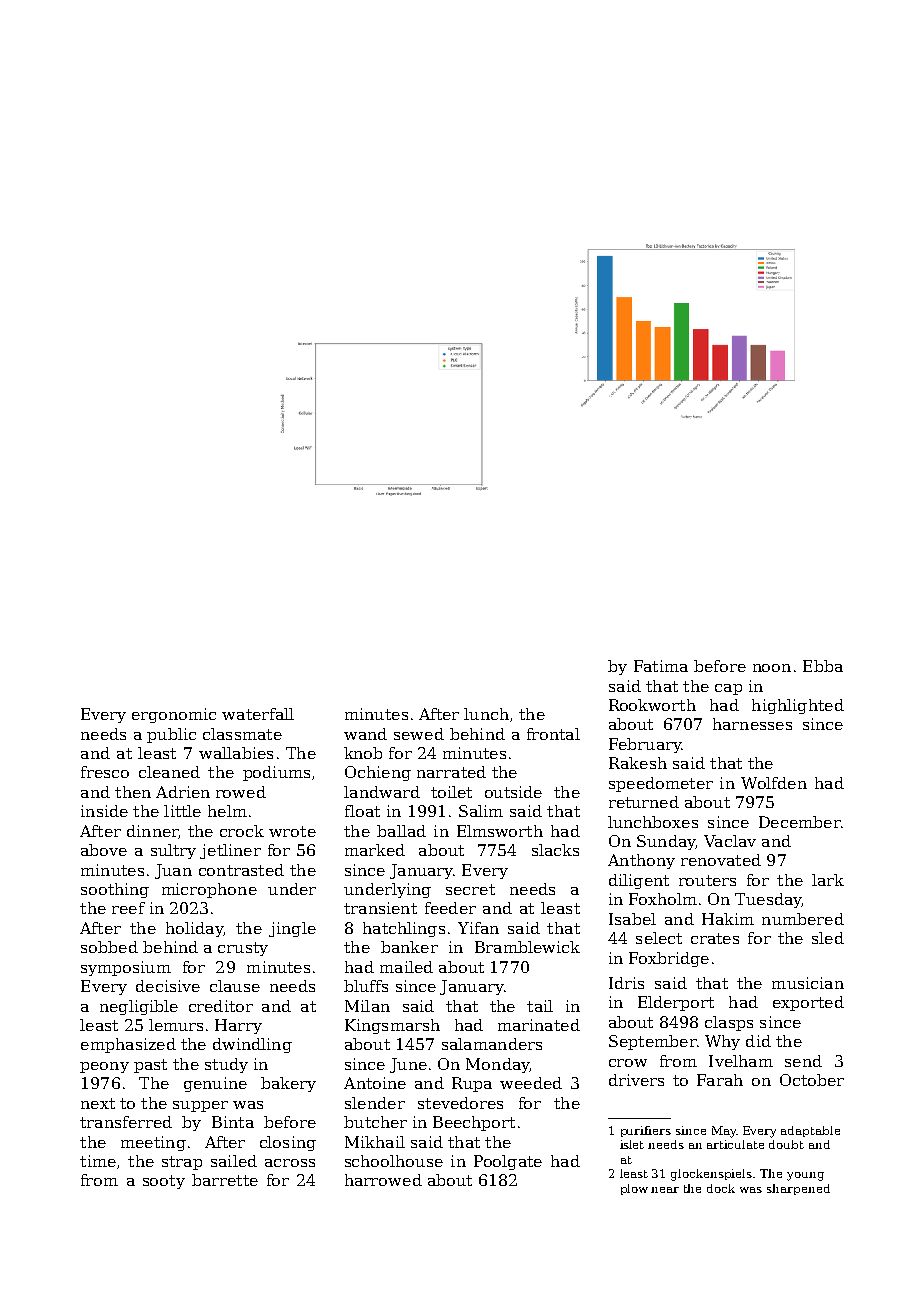 This screenshot has width=924, height=1308. What do you see at coordinates (276, 773) in the screenshot?
I see `podiums` at bounding box center [276, 773].
